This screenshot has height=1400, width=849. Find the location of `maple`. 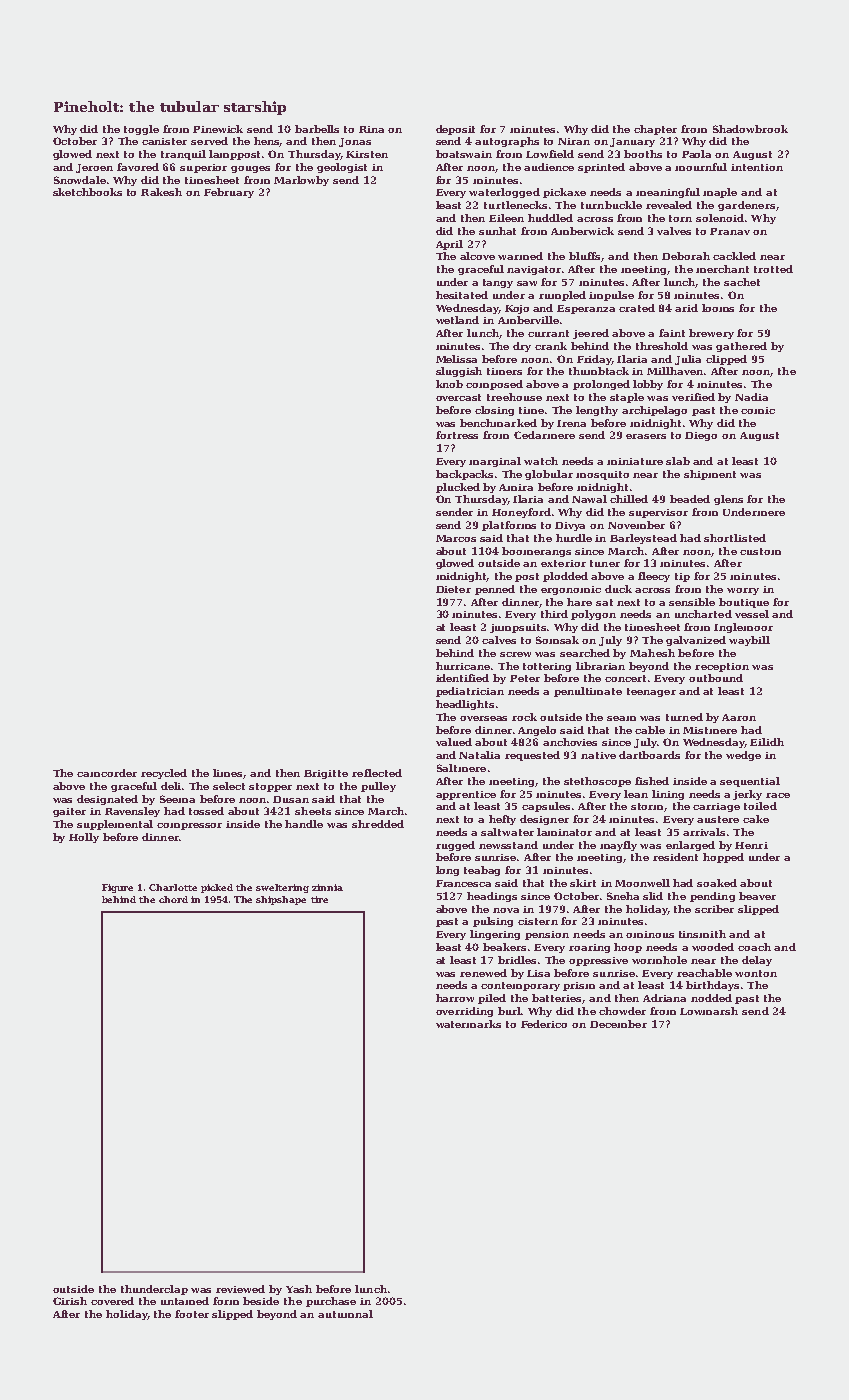

maple is located at coordinates (720, 193).
